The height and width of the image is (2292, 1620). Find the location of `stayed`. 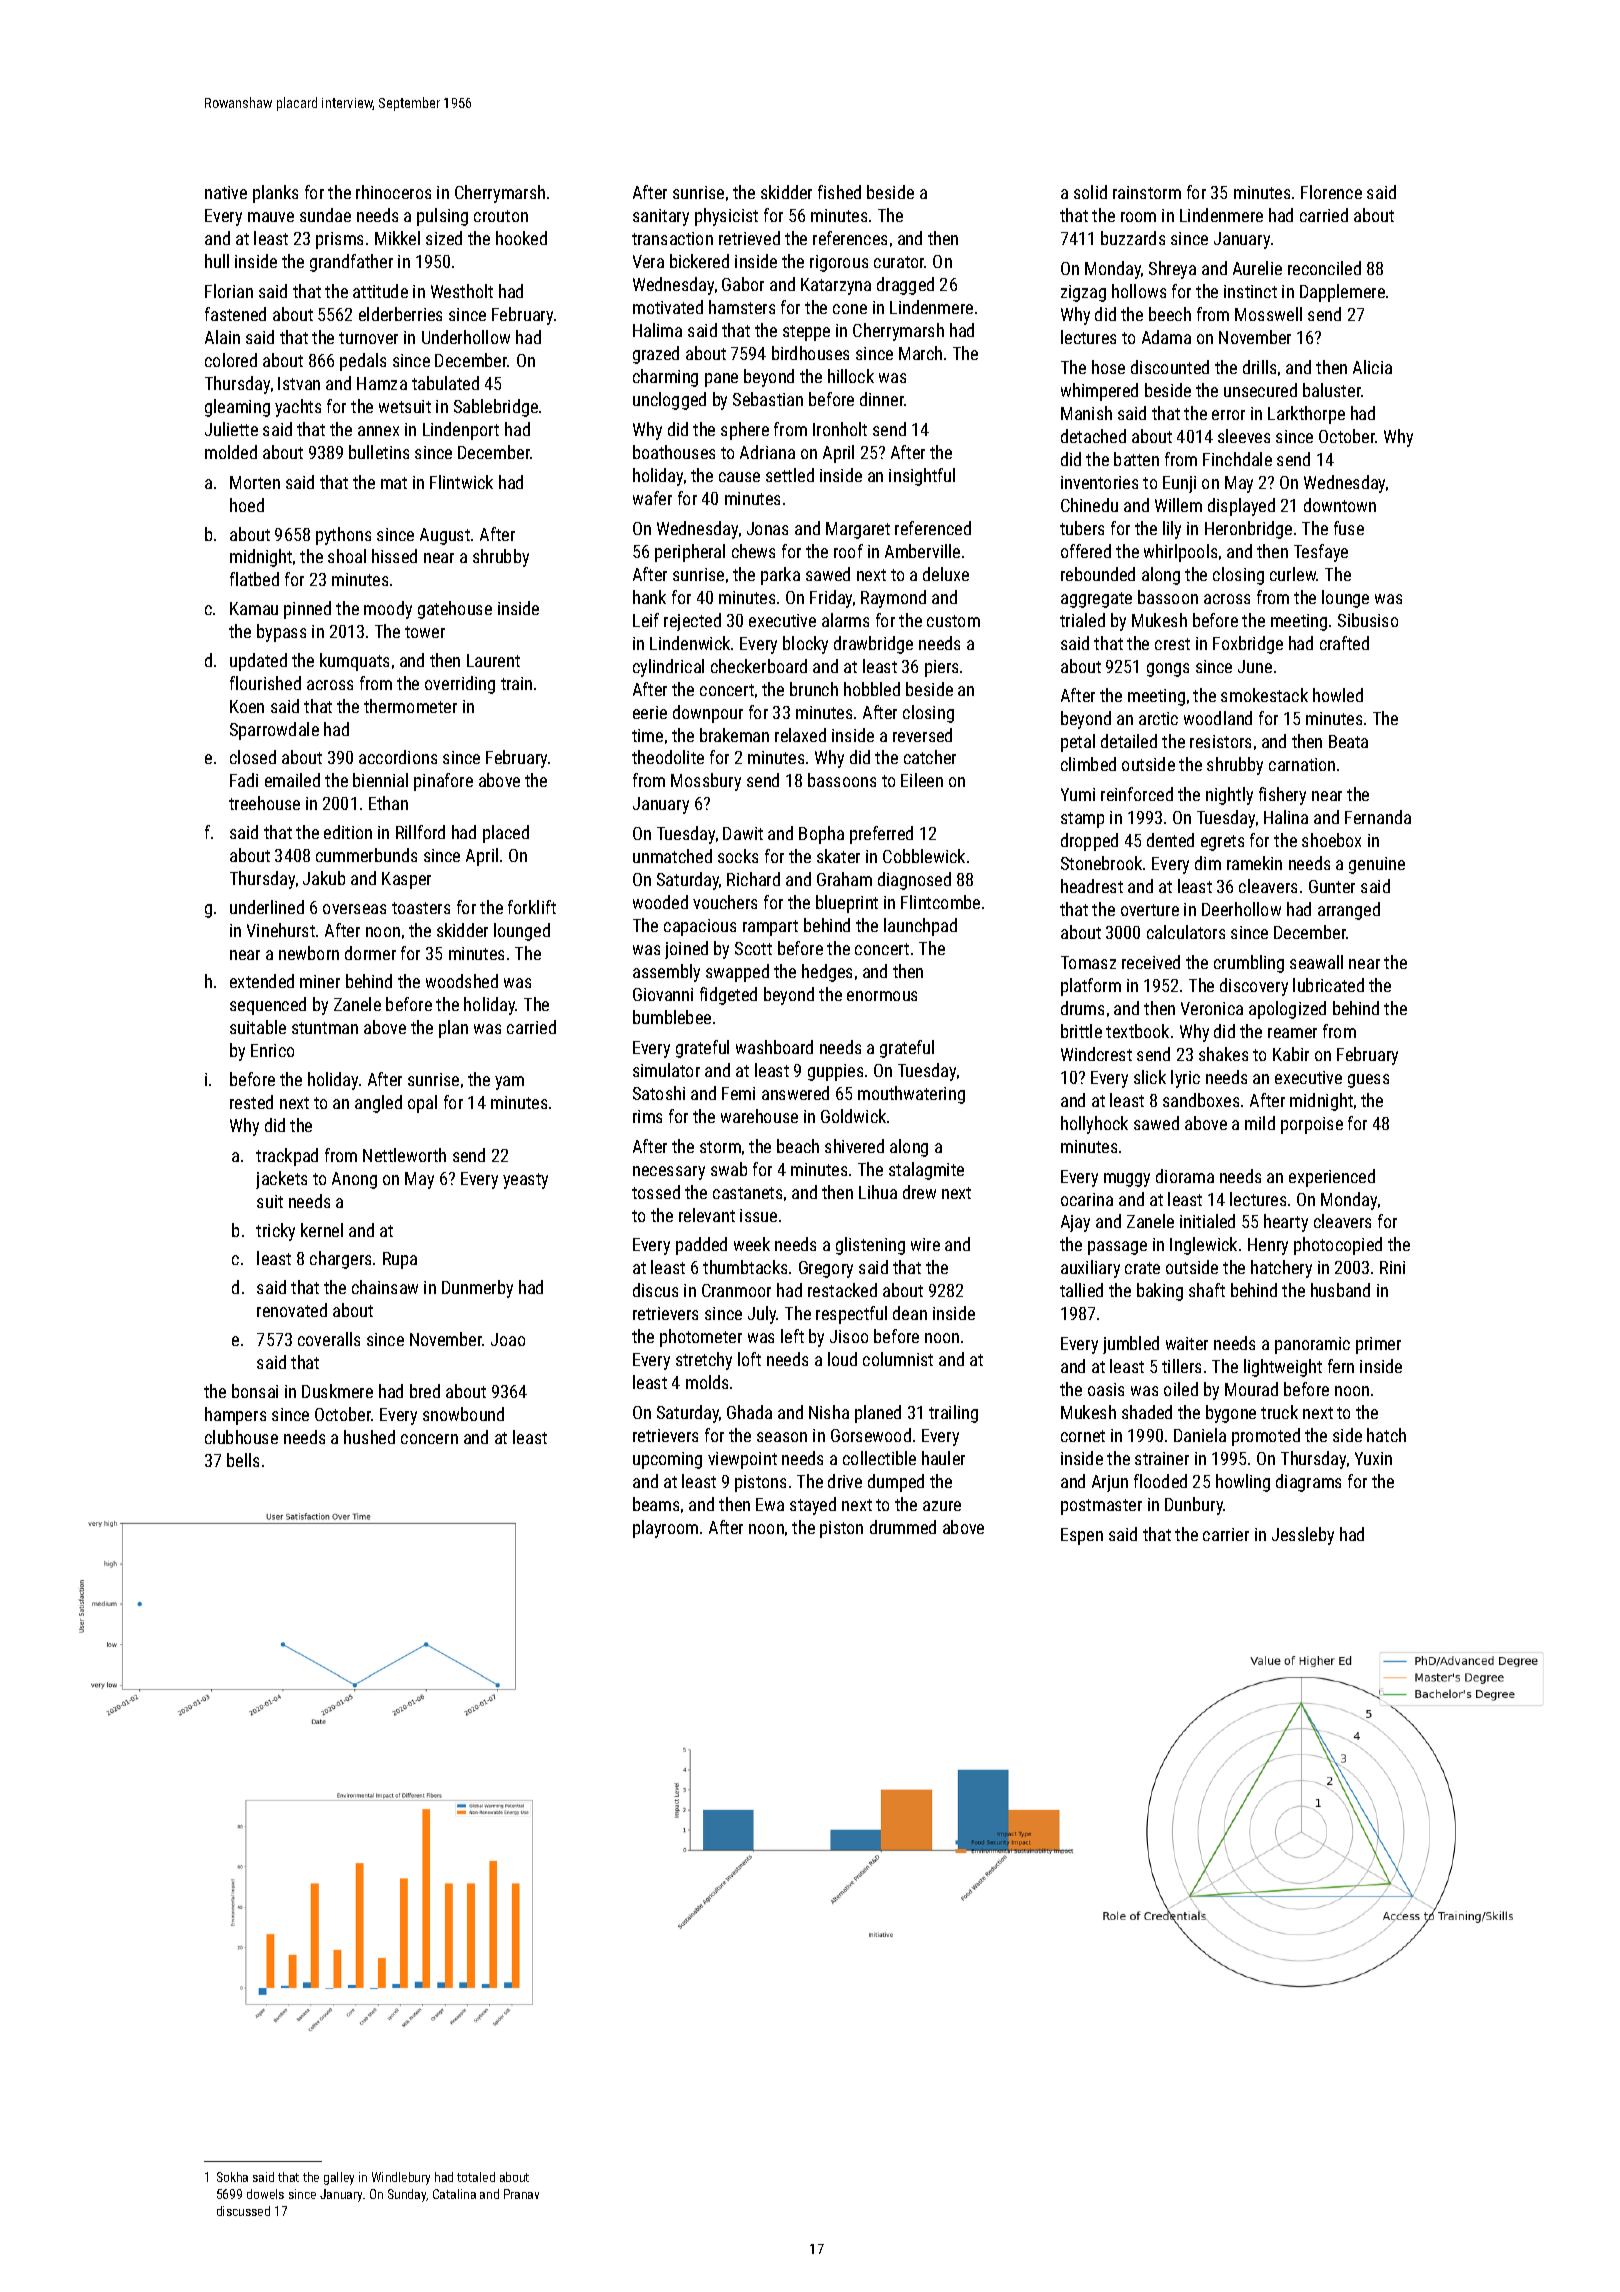

stayed is located at coordinates (813, 1506).
